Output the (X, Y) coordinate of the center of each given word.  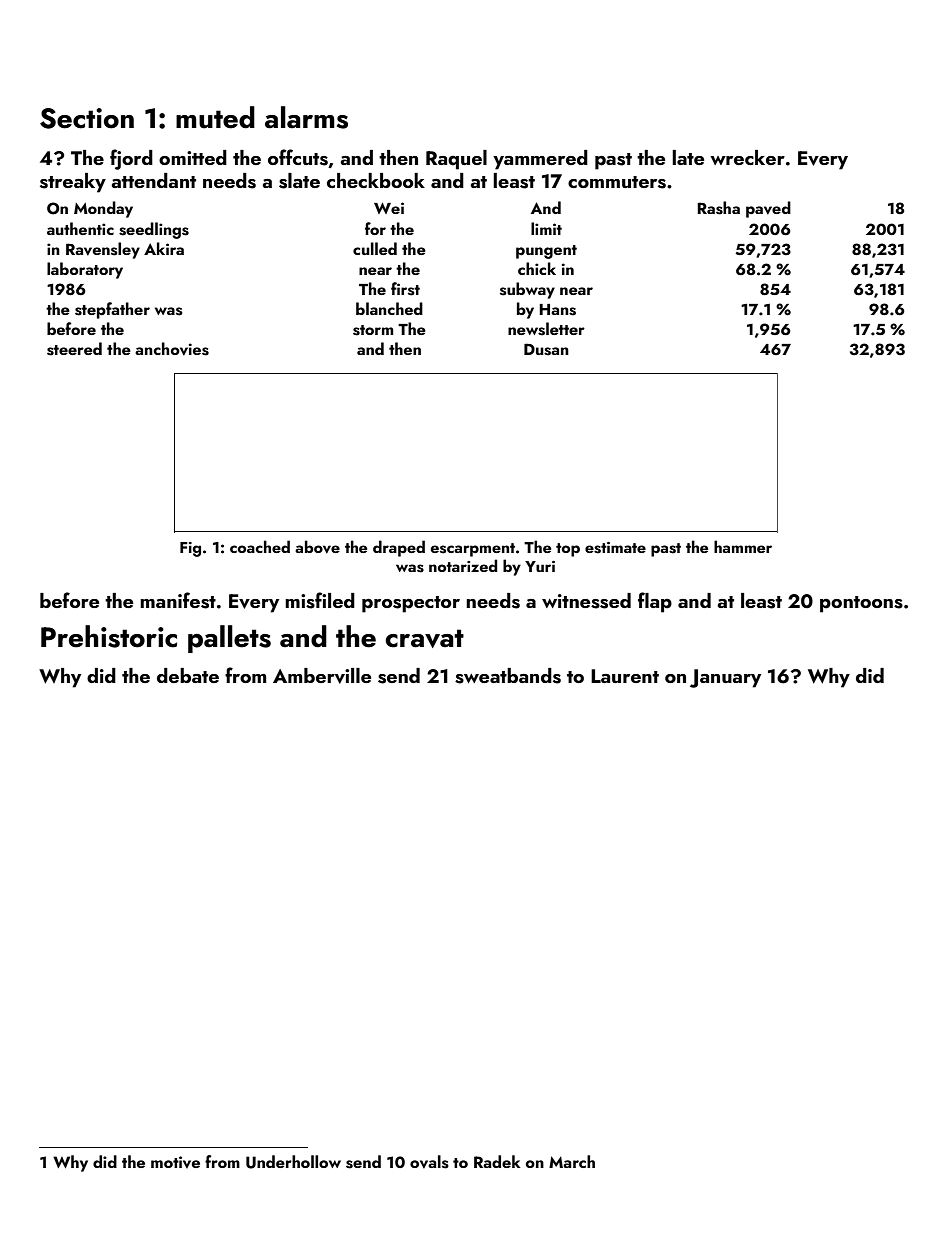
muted (215, 117)
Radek (497, 1161)
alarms (306, 117)
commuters (617, 182)
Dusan (546, 349)
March (572, 1161)
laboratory (85, 270)
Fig (190, 549)
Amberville (322, 676)
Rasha (718, 208)
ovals (429, 1162)
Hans (557, 310)
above (317, 547)
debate (188, 675)
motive (175, 1162)
